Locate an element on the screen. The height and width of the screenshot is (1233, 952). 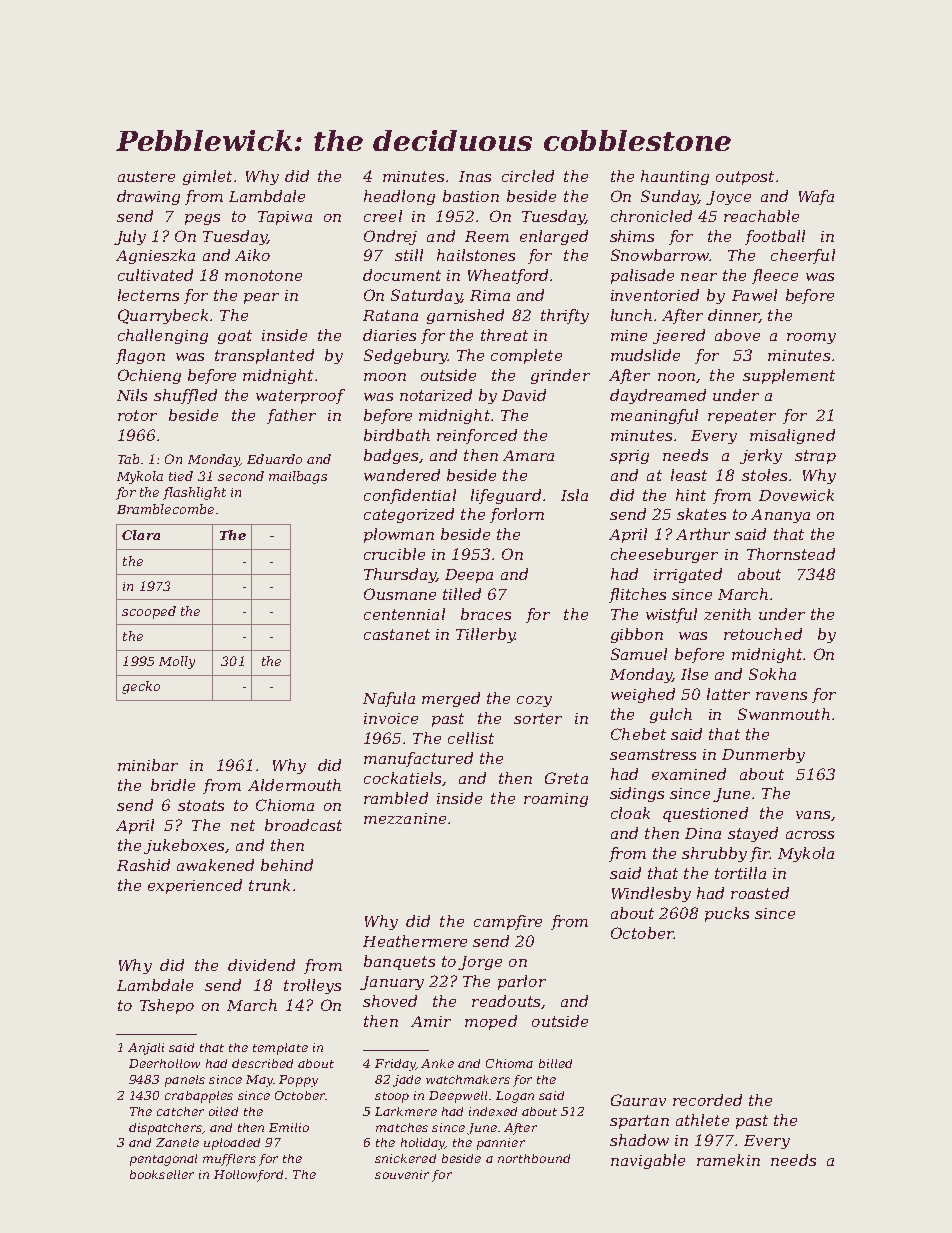
athlete is located at coordinates (702, 1120).
